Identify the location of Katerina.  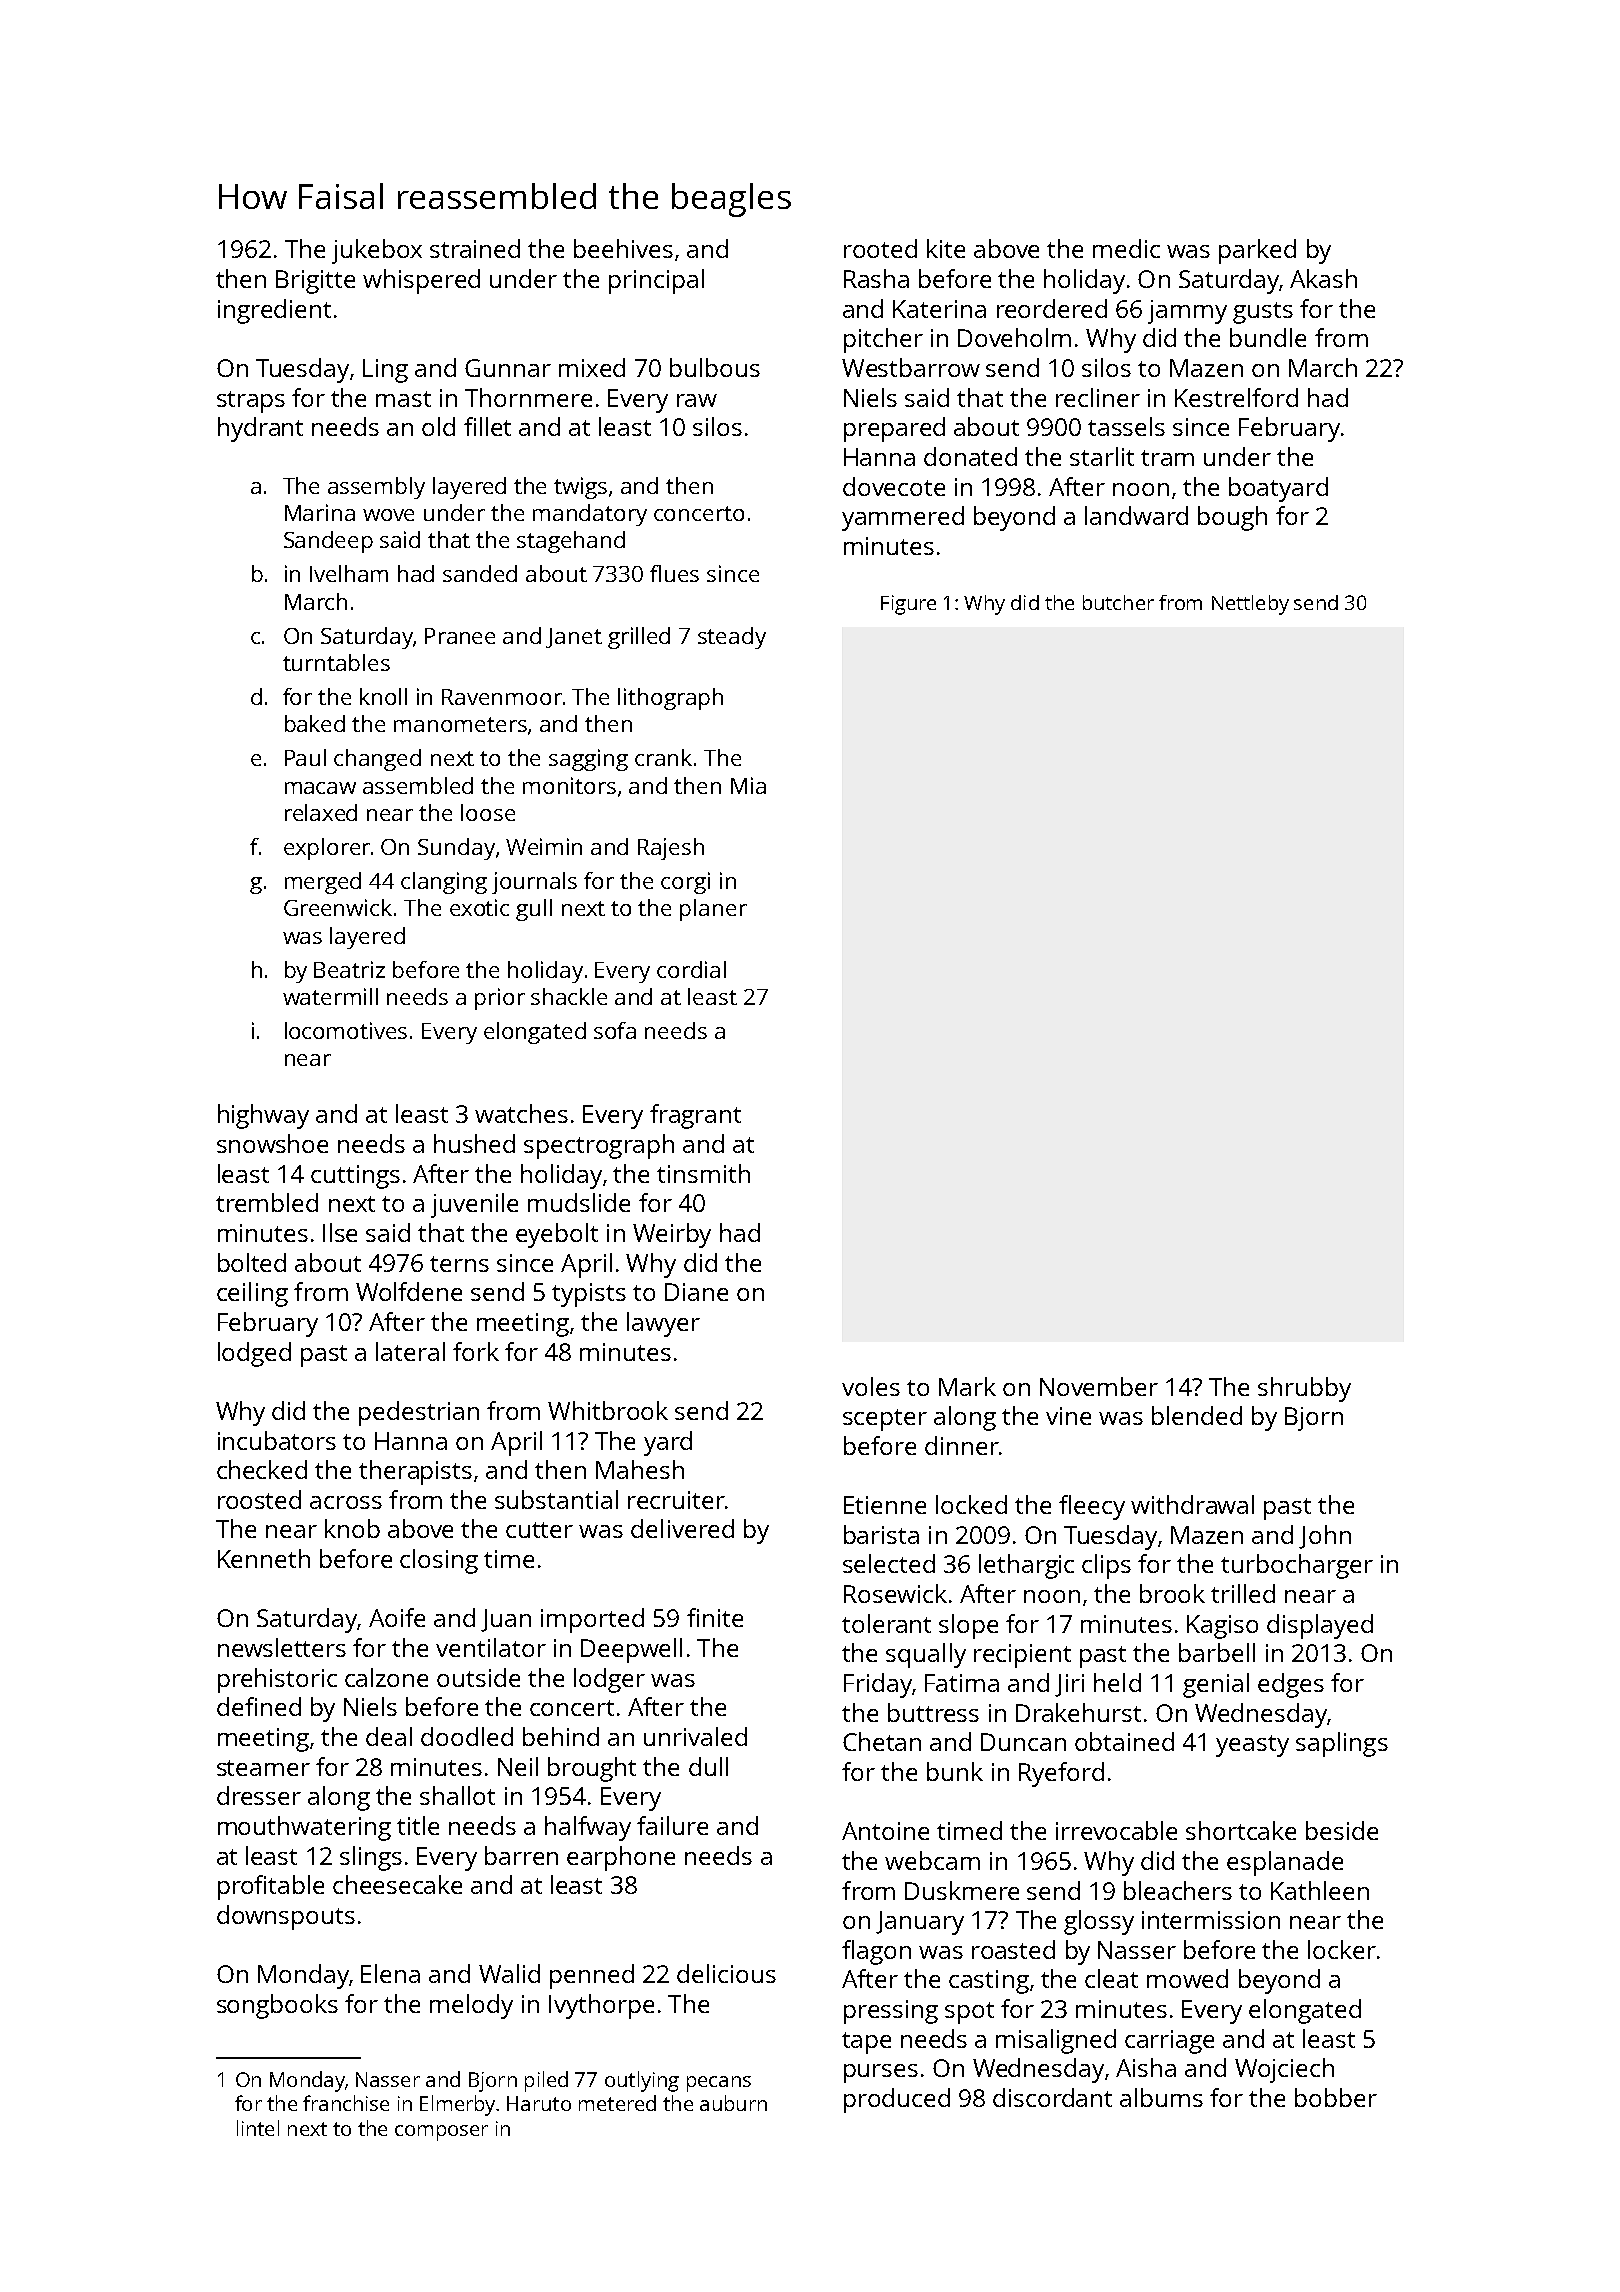
(939, 309).
